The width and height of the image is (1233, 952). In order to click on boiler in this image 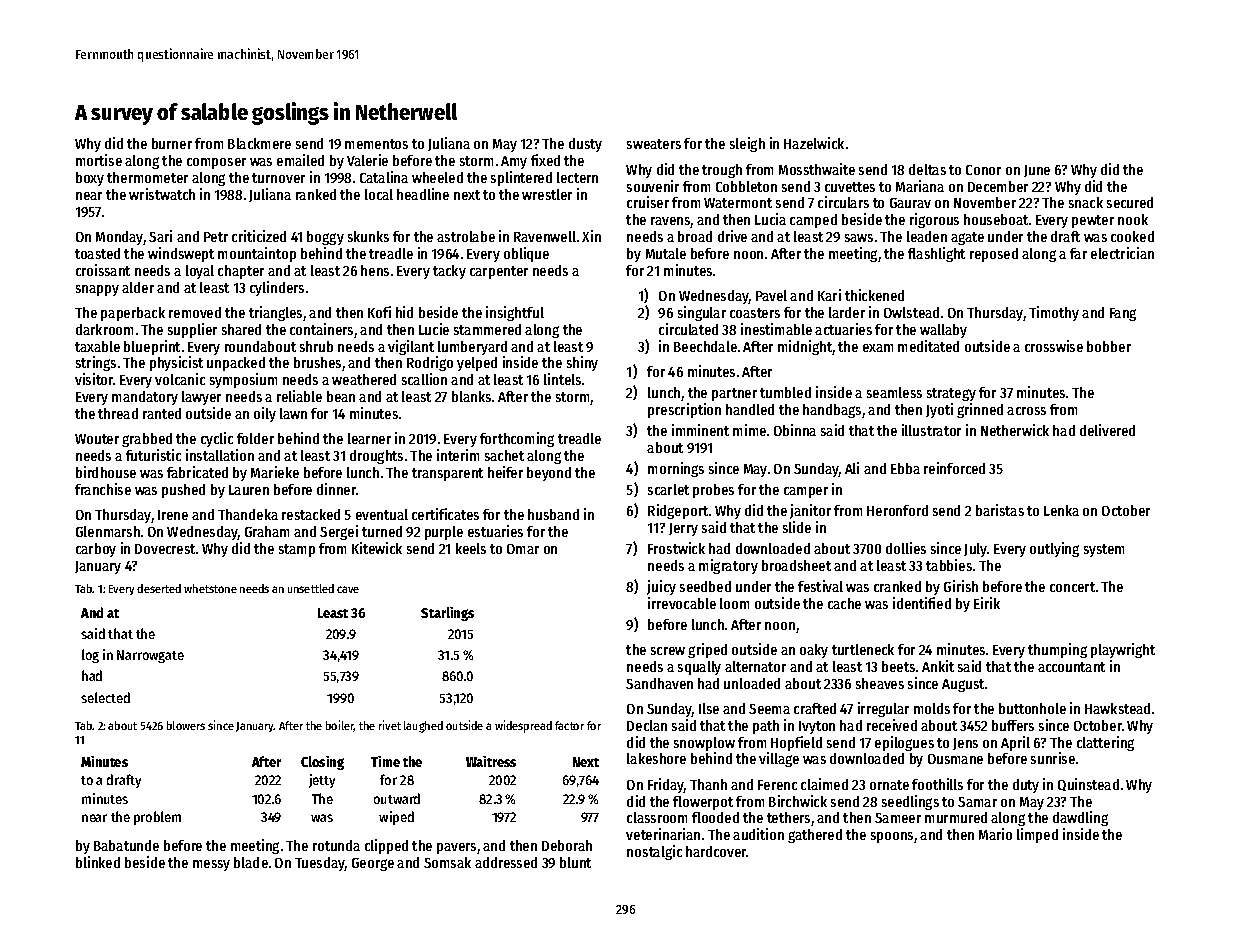, I will do `click(340, 726)`.
